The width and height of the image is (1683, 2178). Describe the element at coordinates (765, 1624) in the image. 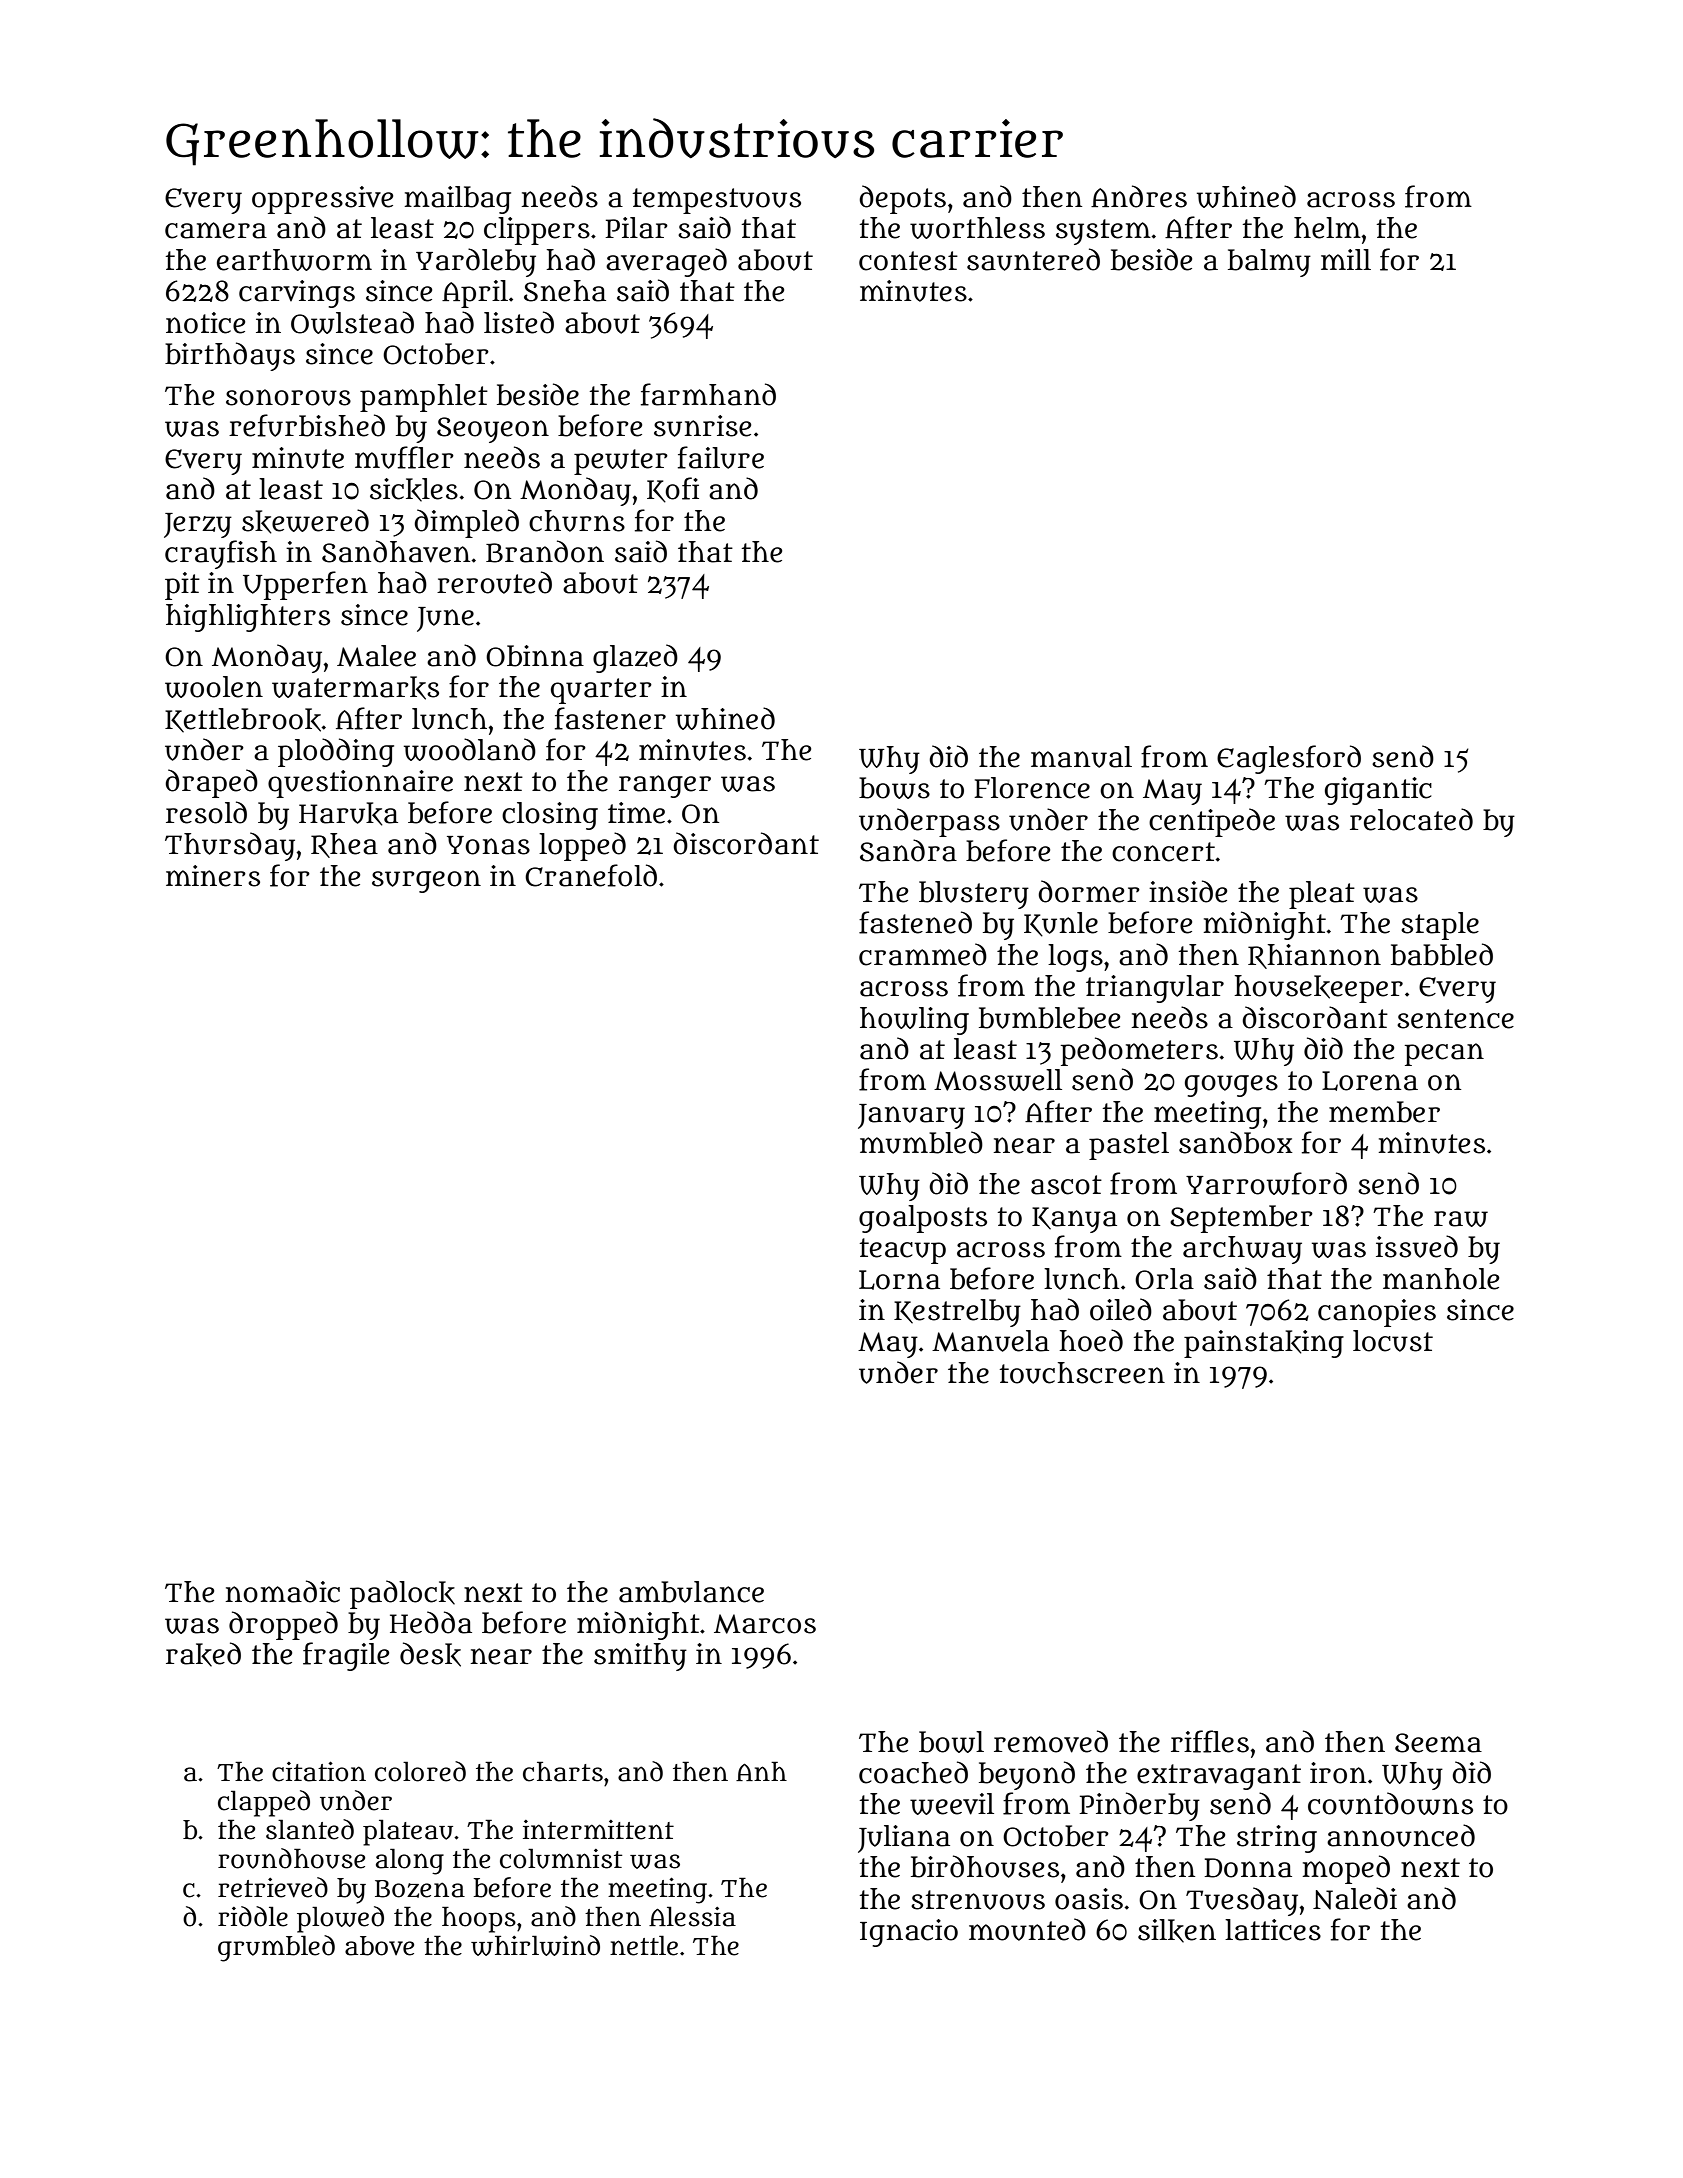

I see `Marcos` at that location.
